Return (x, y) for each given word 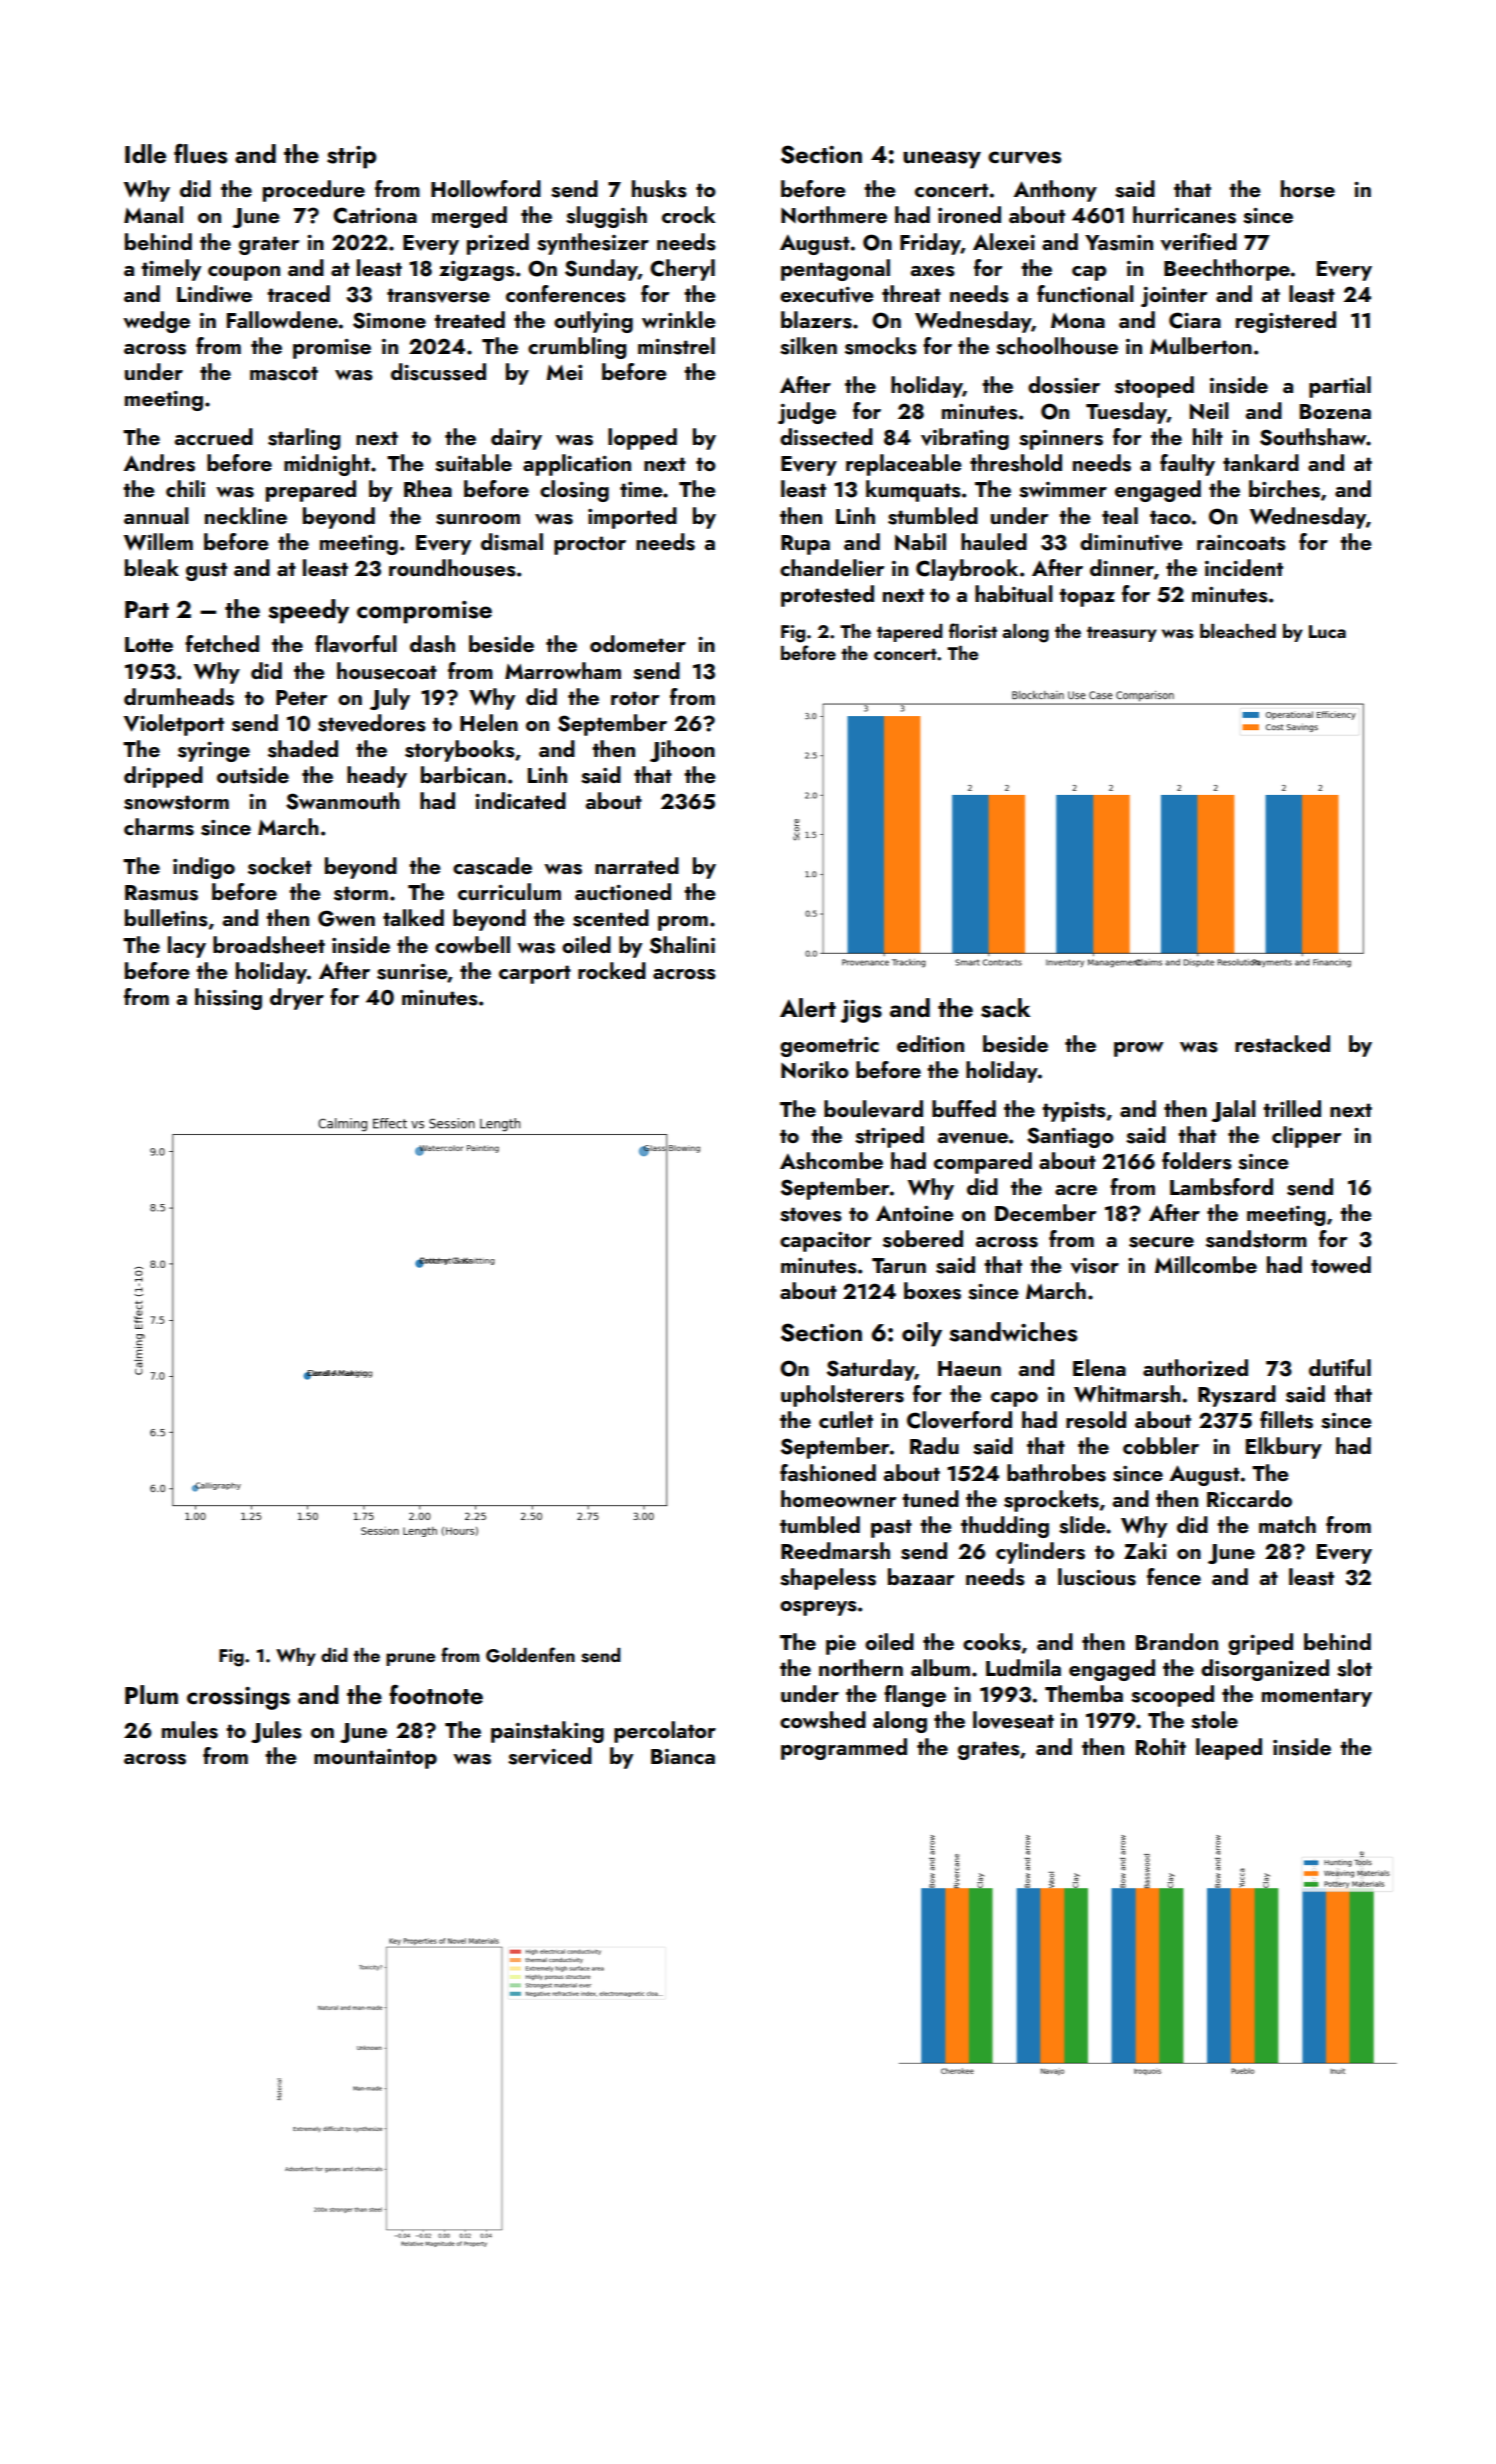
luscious (1097, 1577)
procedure (314, 191)
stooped (1154, 387)
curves (1024, 157)
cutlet (846, 1419)
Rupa (805, 545)
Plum (151, 1695)
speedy (308, 611)
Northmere (834, 214)
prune (410, 1659)
